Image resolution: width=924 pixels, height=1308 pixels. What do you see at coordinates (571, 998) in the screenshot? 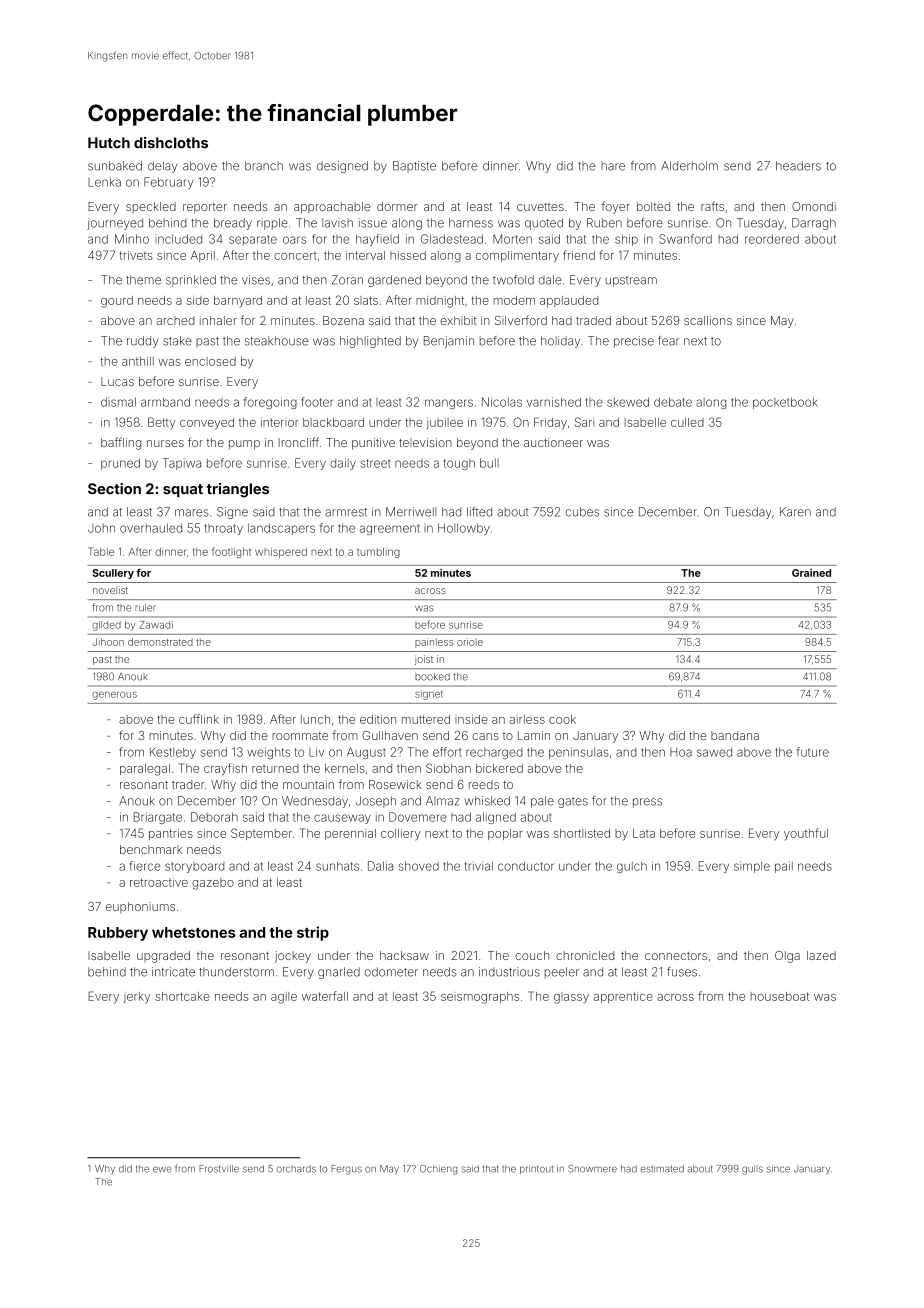
I see `glassy` at bounding box center [571, 998].
